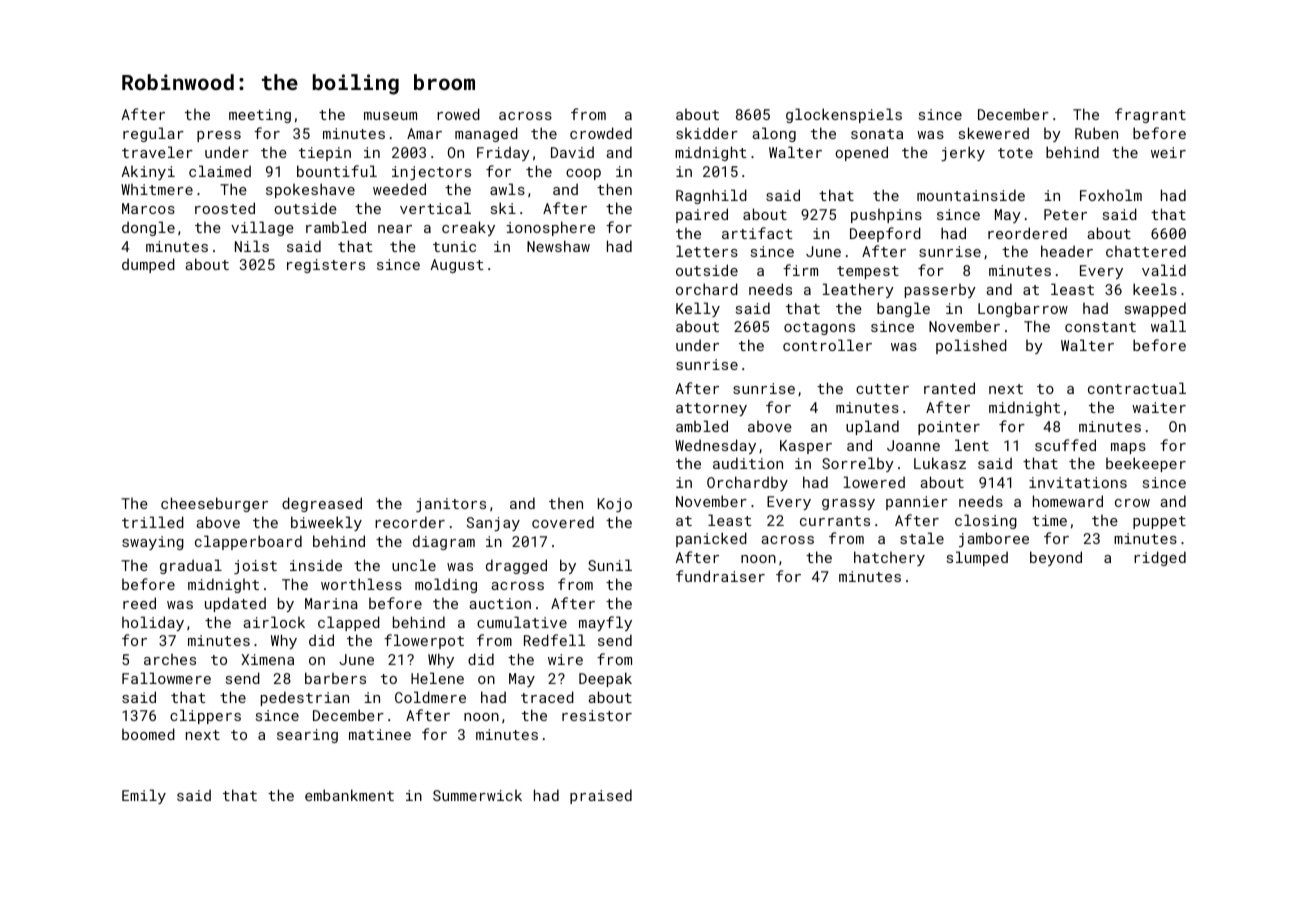 This screenshot has height=924, width=1308. I want to click on praised, so click(601, 796).
